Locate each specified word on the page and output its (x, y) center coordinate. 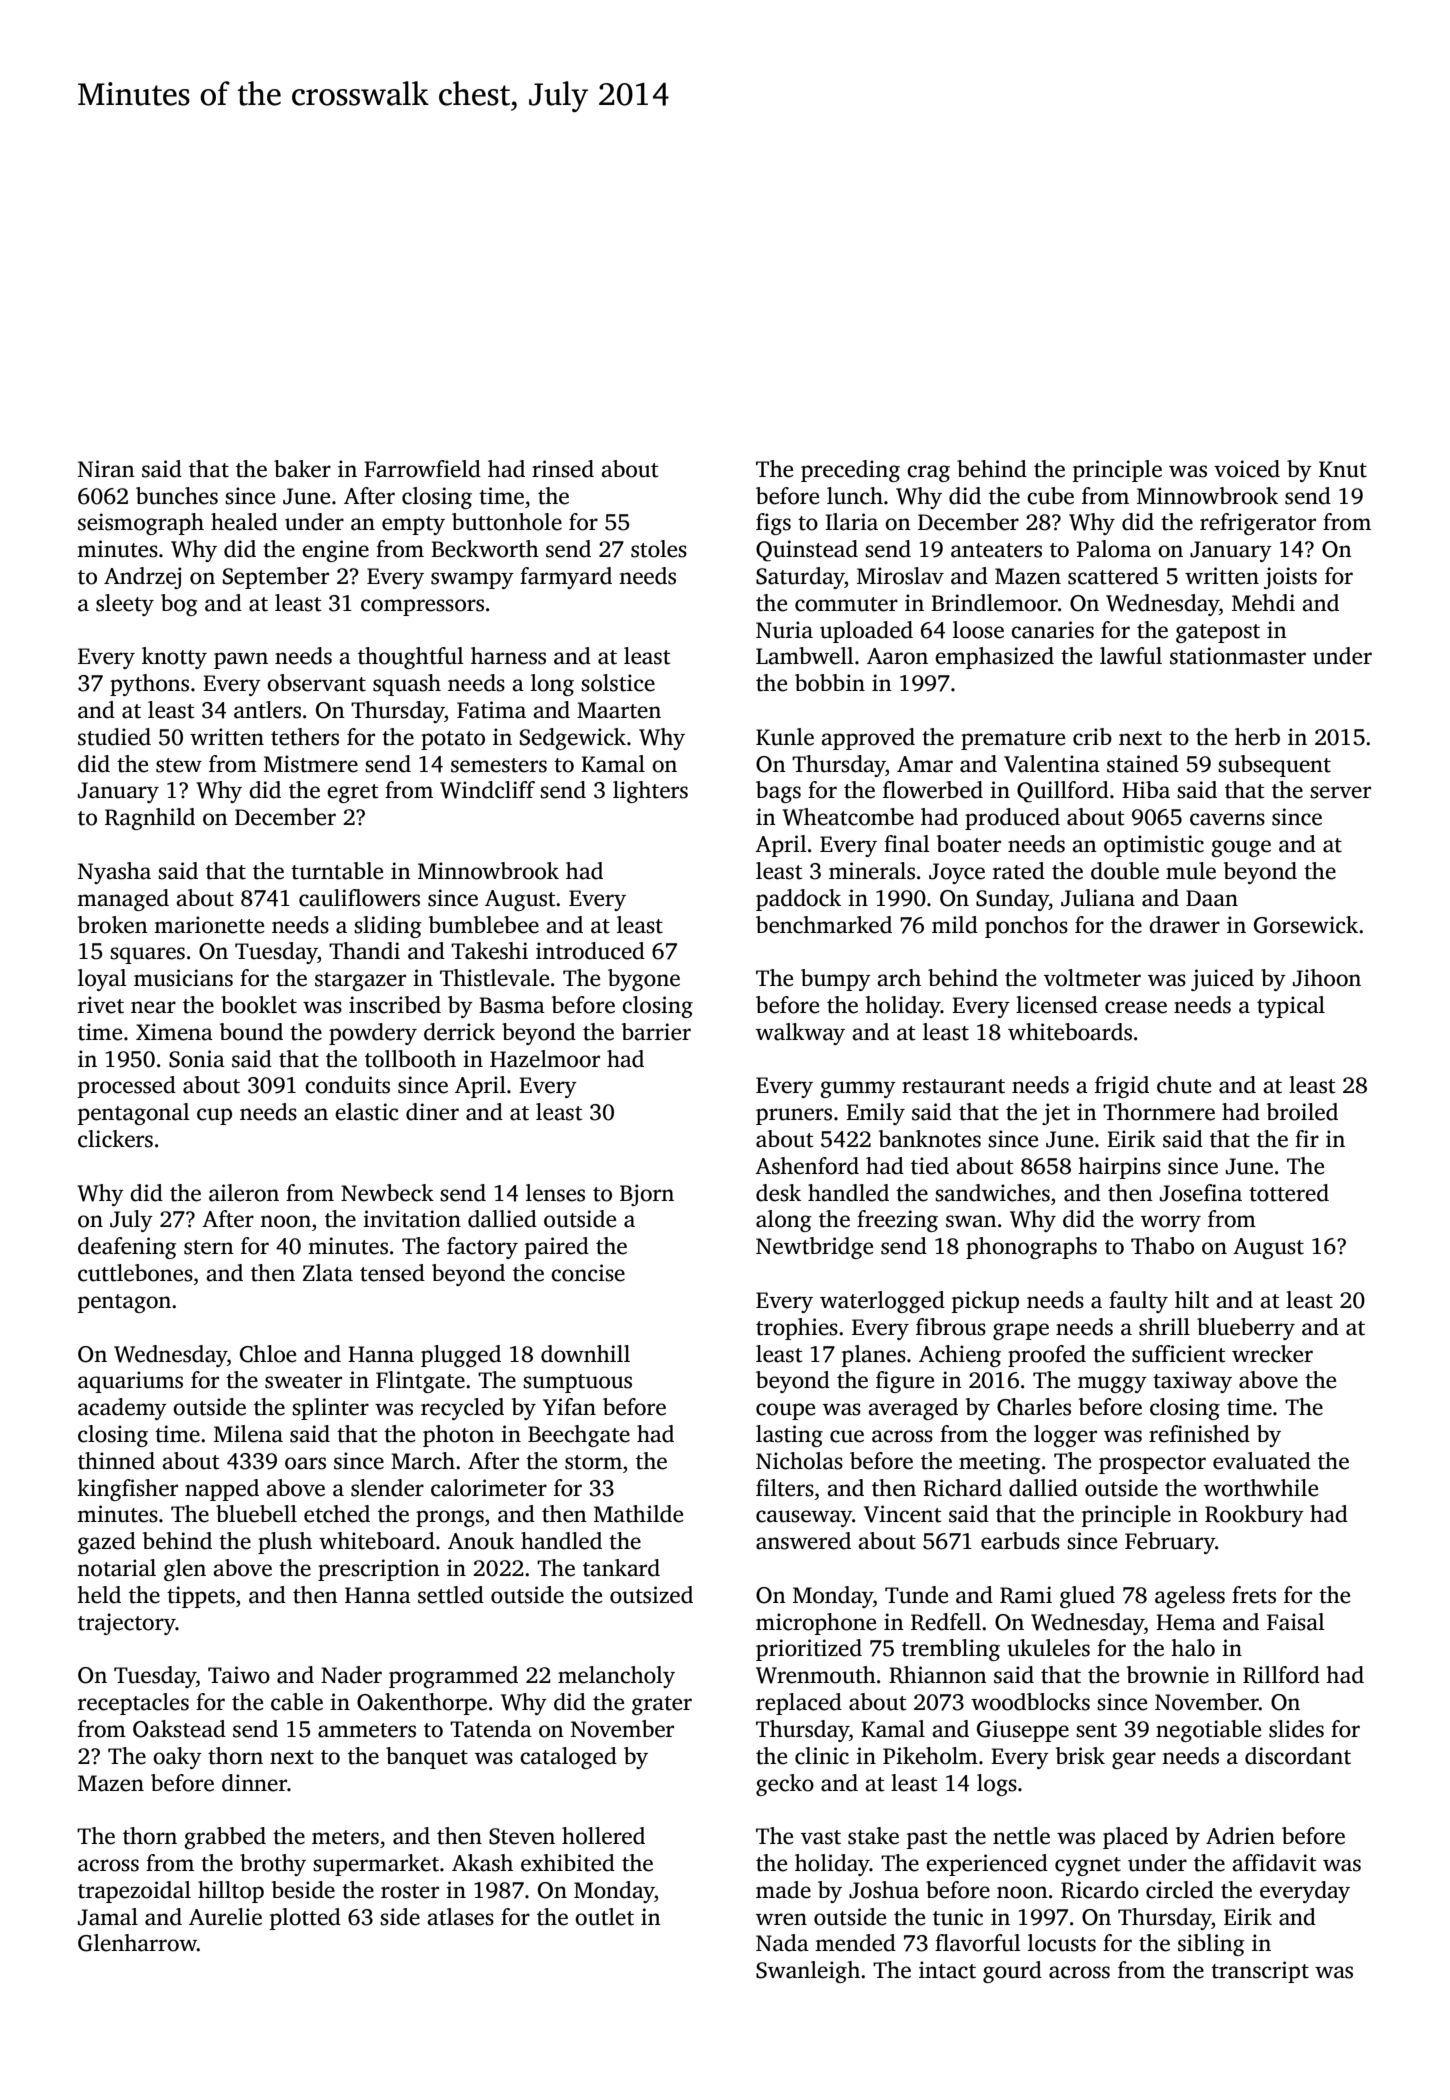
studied (114, 737)
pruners (794, 1116)
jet (1056, 1114)
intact (947, 1970)
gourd (1012, 1972)
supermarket (376, 1865)
